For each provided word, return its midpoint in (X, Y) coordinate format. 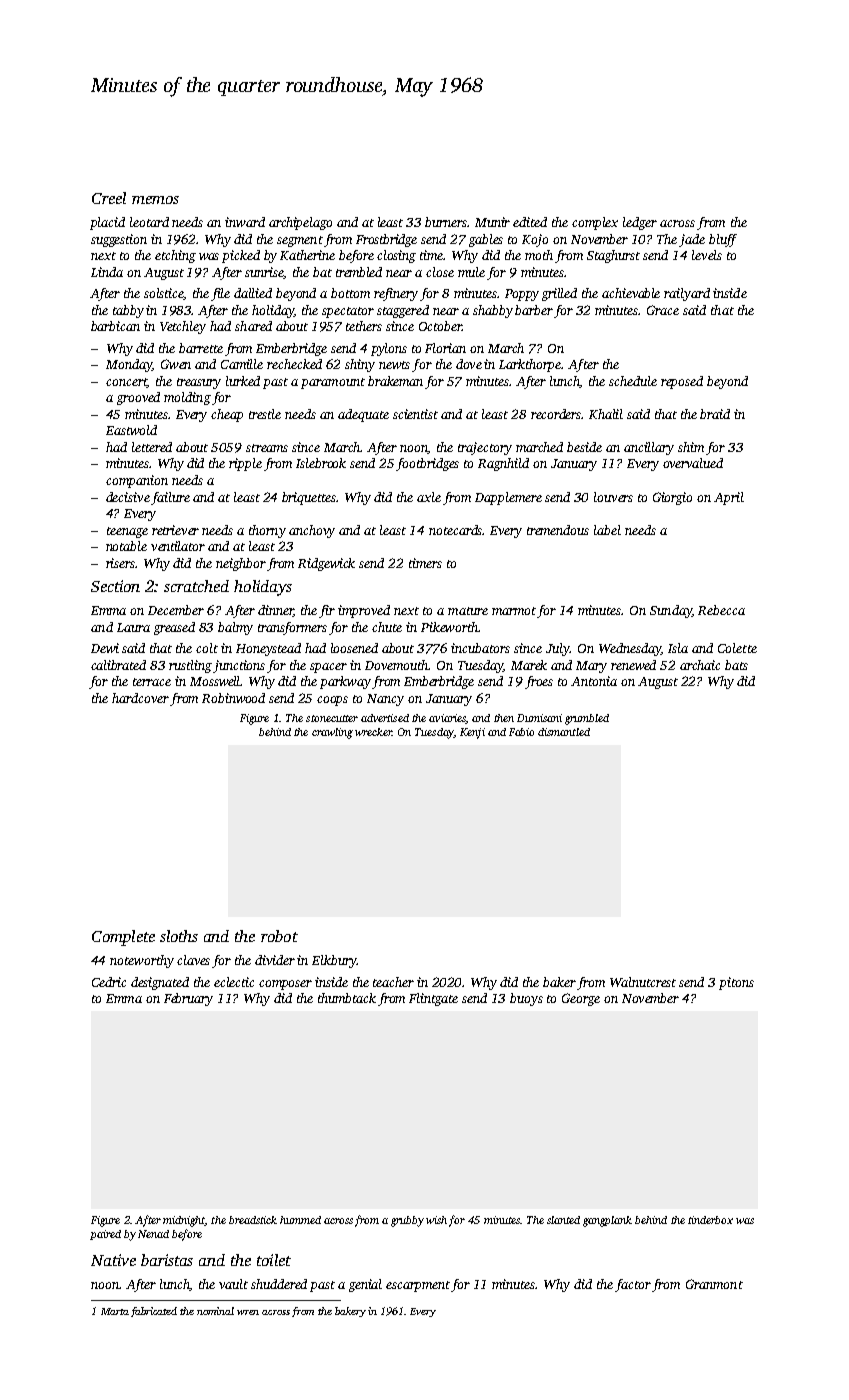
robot (279, 936)
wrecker (373, 732)
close (440, 272)
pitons (736, 983)
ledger (640, 223)
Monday (129, 365)
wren (248, 1312)
